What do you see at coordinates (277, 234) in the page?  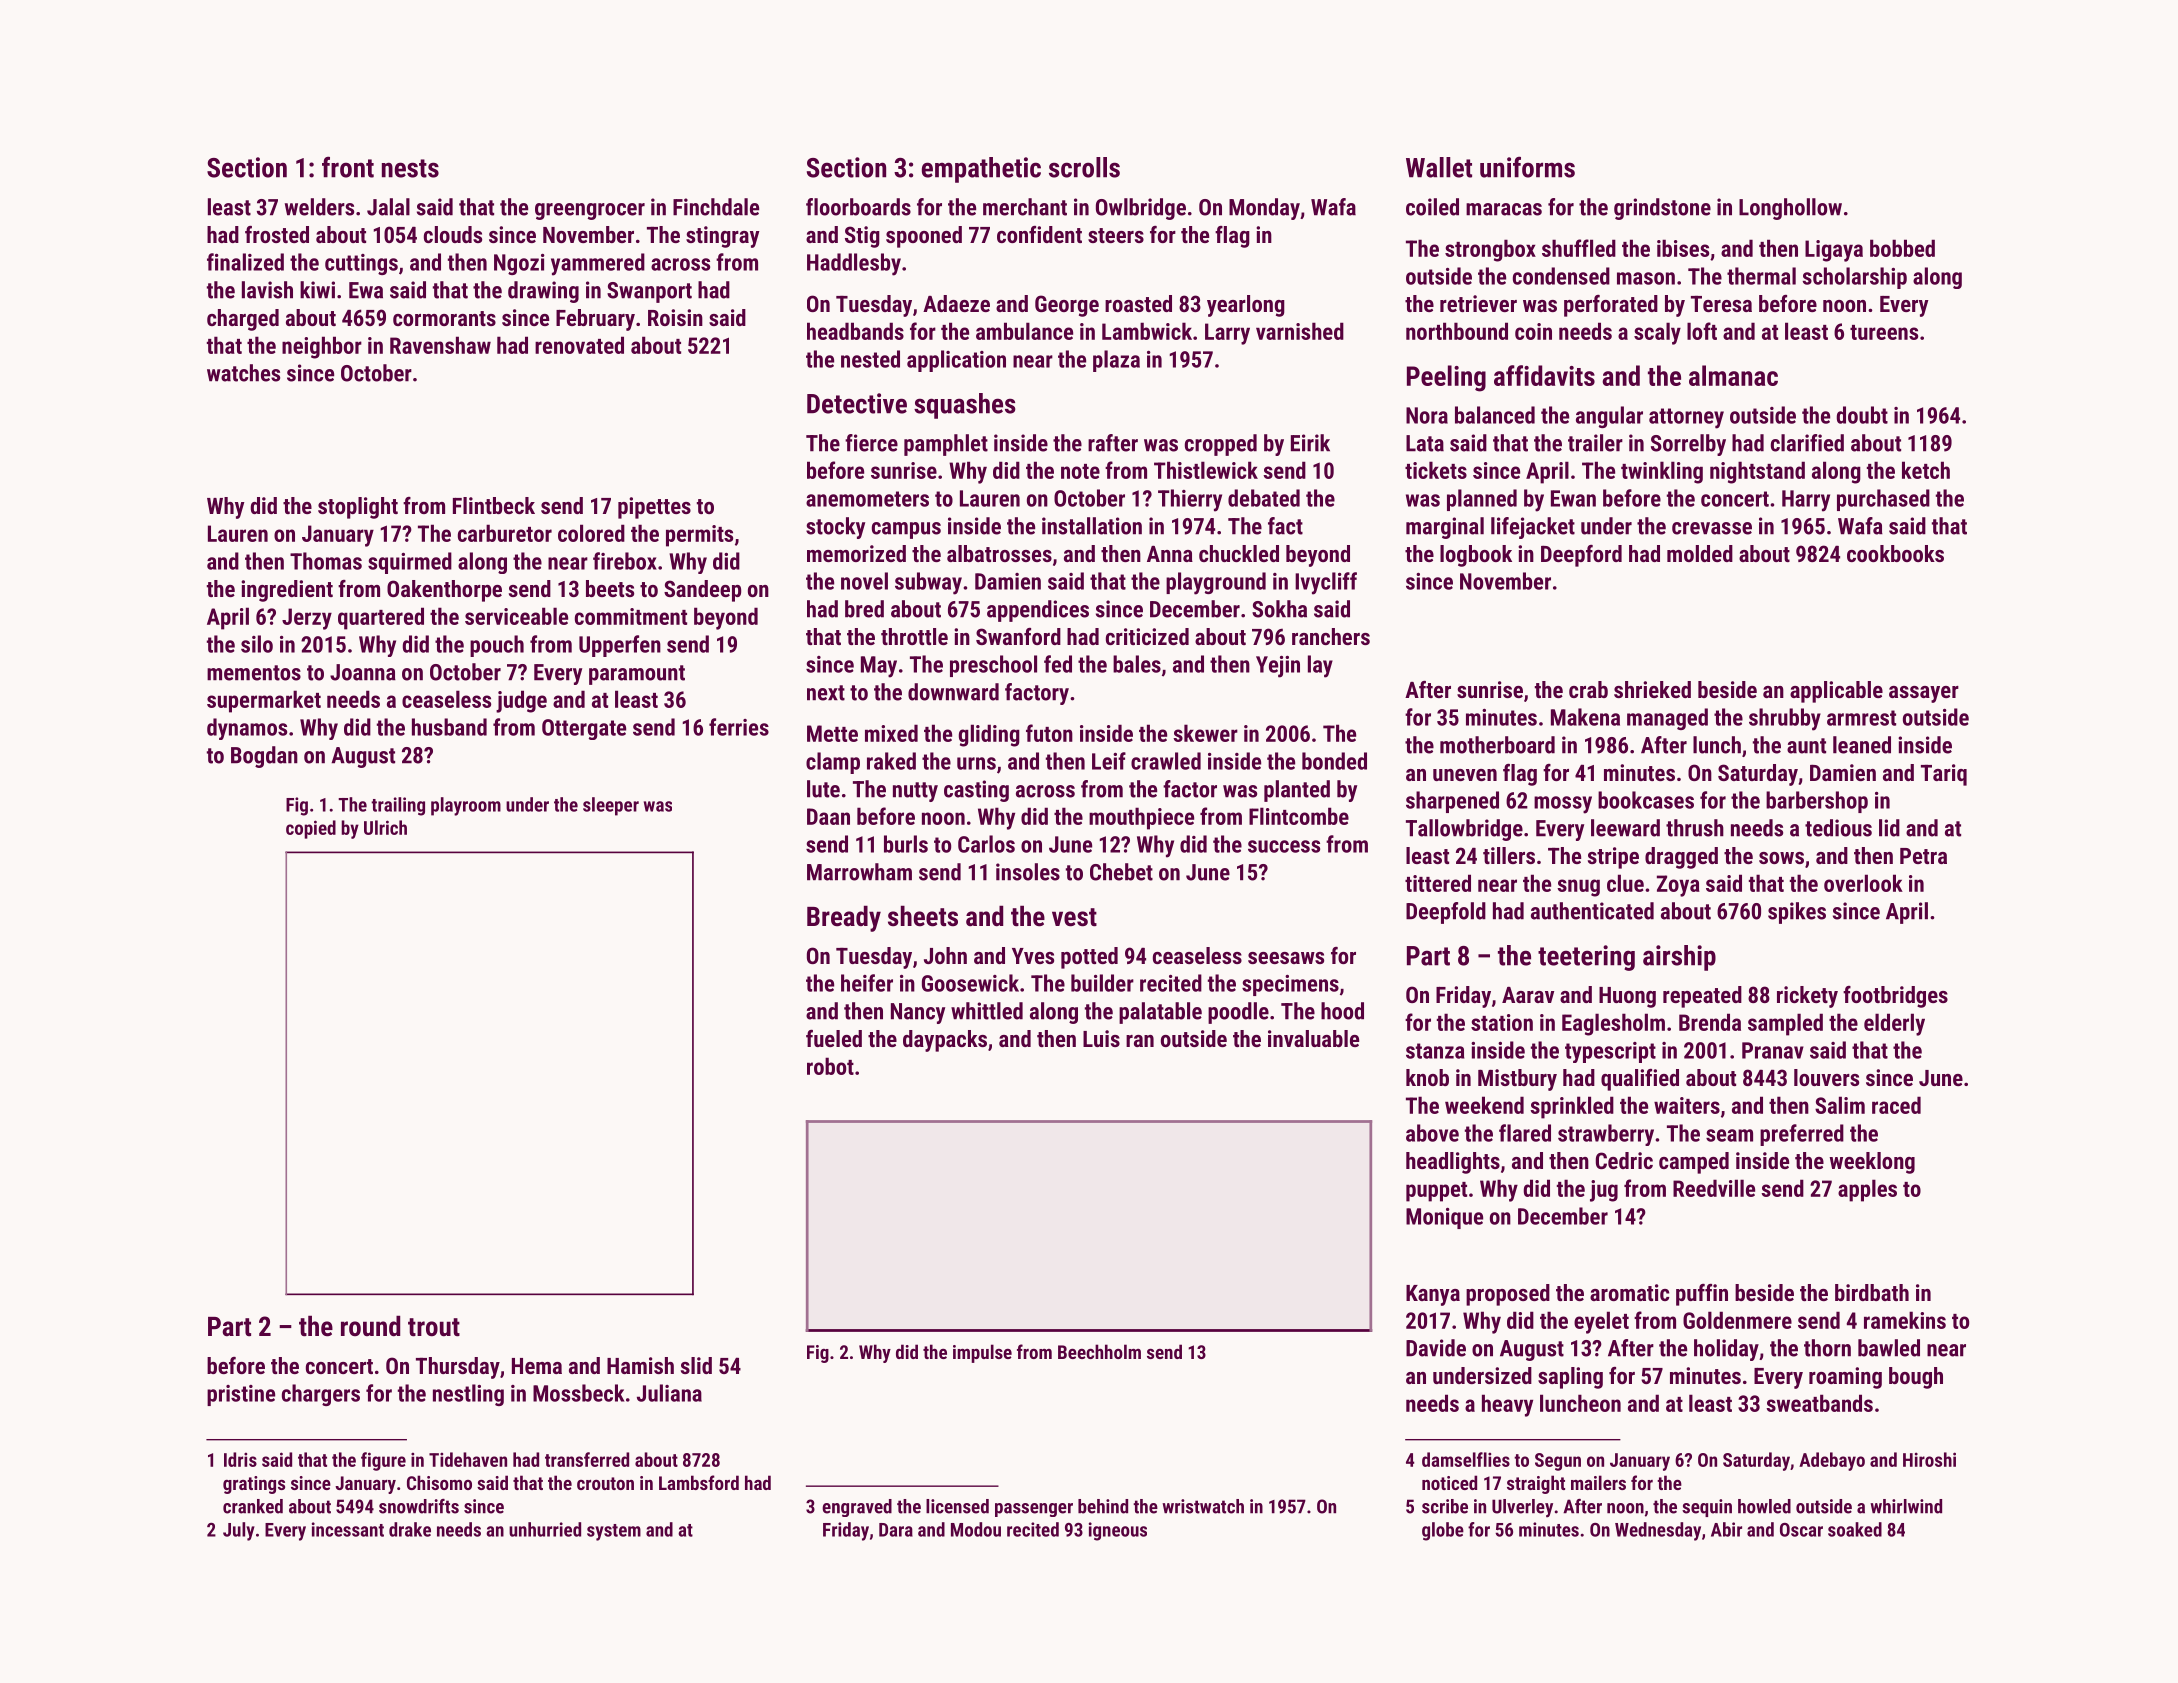 I see `frosted` at bounding box center [277, 234].
